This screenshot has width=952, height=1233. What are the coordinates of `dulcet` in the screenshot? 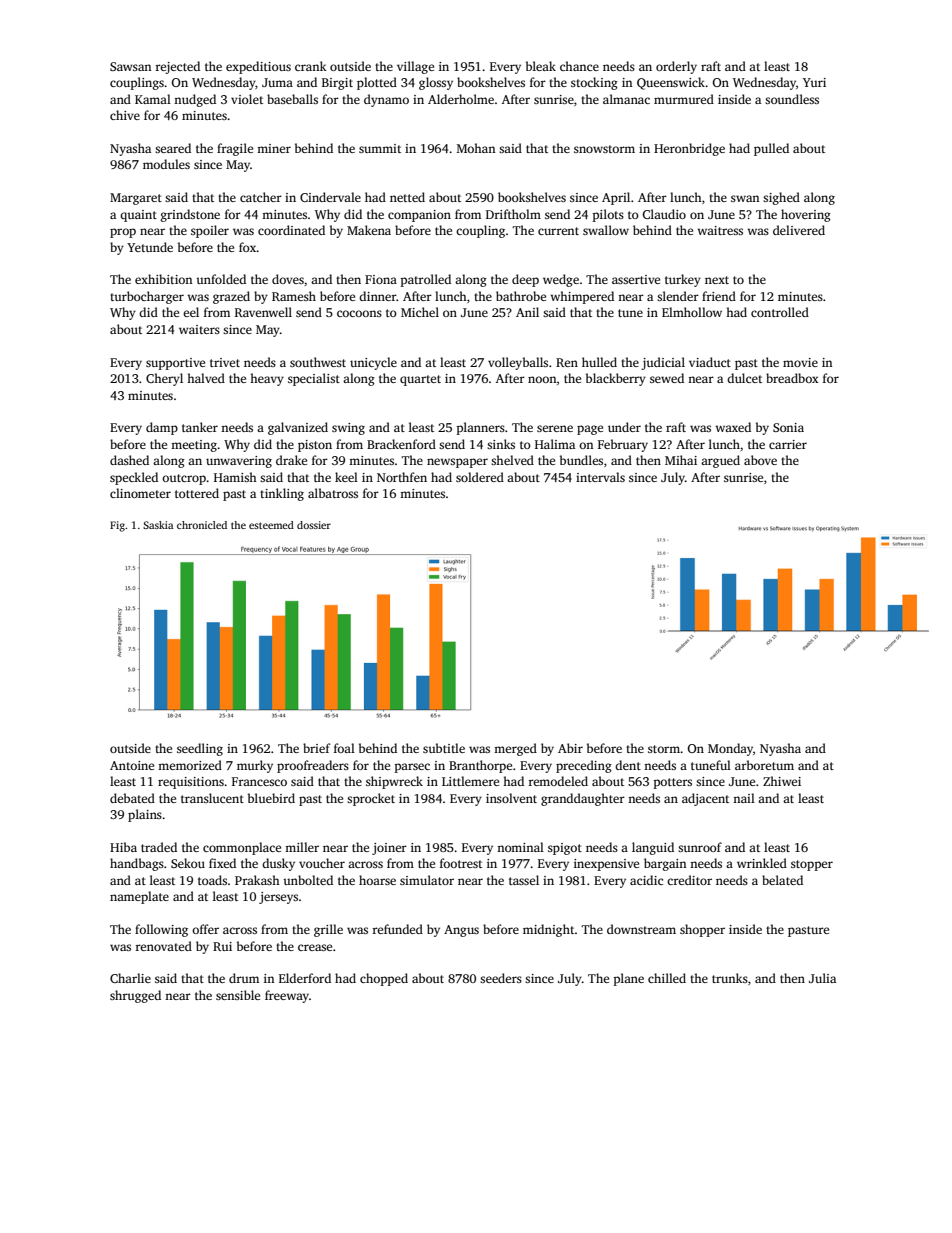 It's located at (744, 378).
